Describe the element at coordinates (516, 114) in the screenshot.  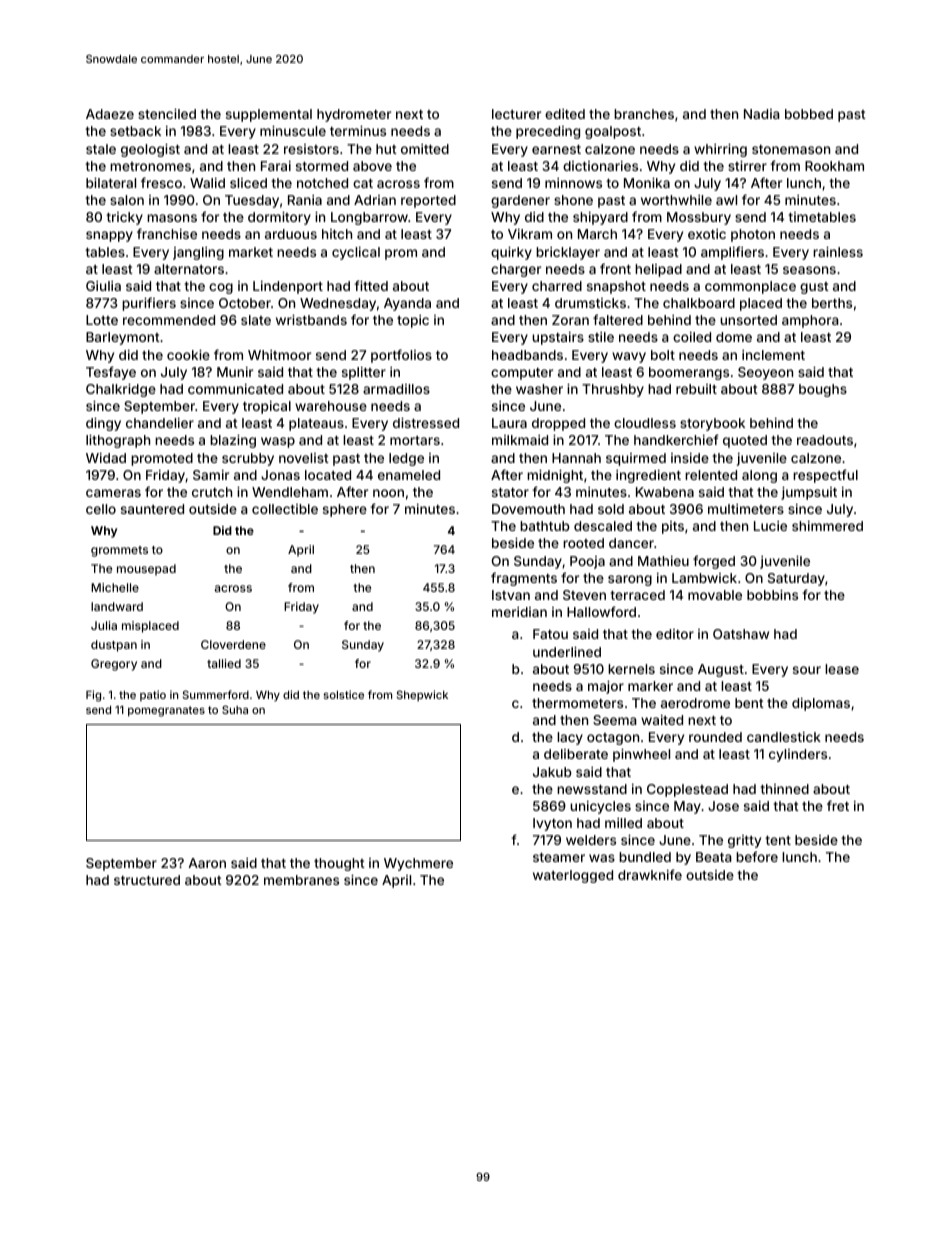
I see `lecturer` at that location.
